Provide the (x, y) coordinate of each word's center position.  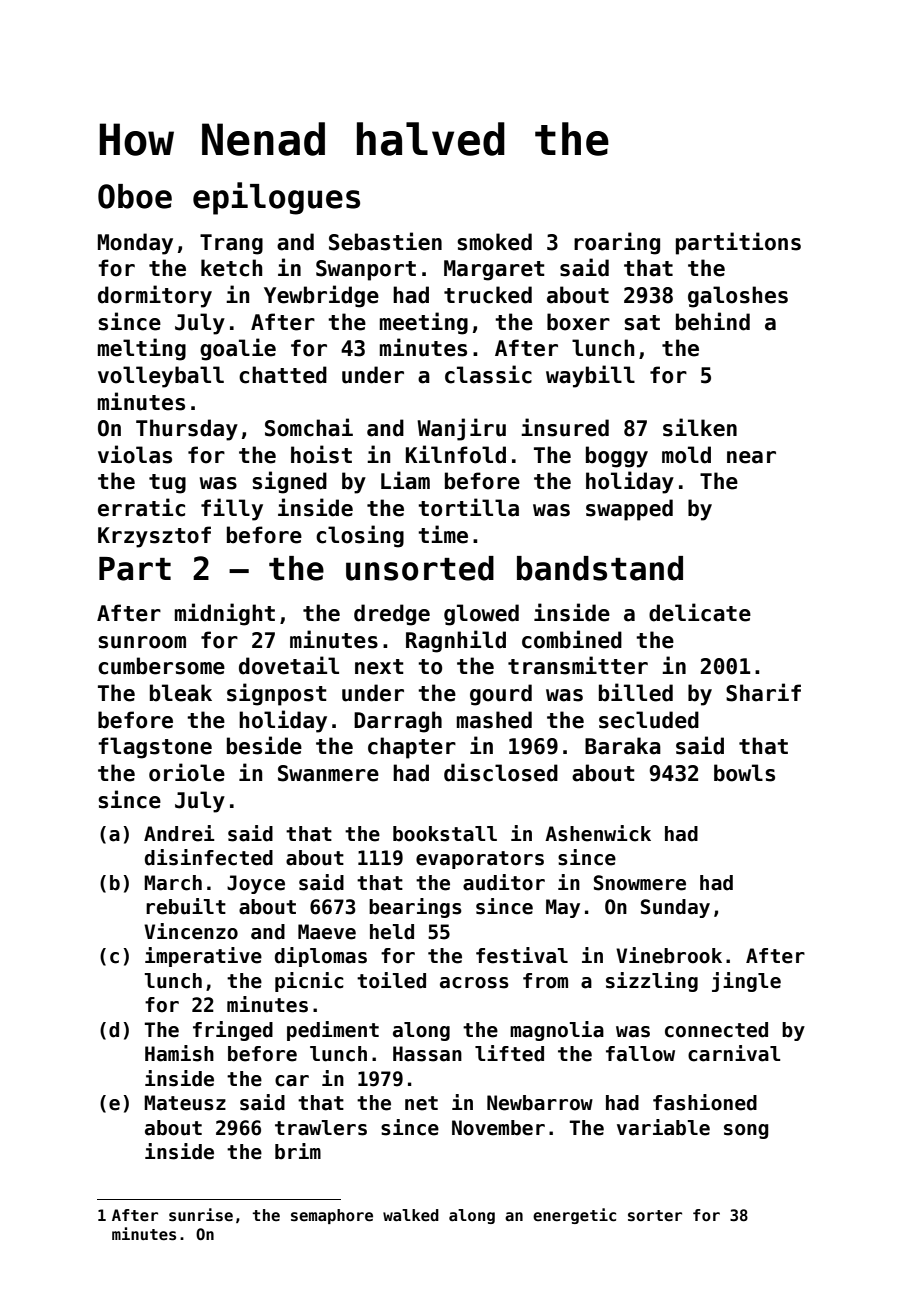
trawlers (321, 1128)
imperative (203, 957)
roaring (617, 243)
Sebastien (385, 241)
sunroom (142, 642)
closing (360, 536)
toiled (391, 980)
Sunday (675, 908)
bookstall (445, 834)
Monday (135, 244)
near (751, 457)
